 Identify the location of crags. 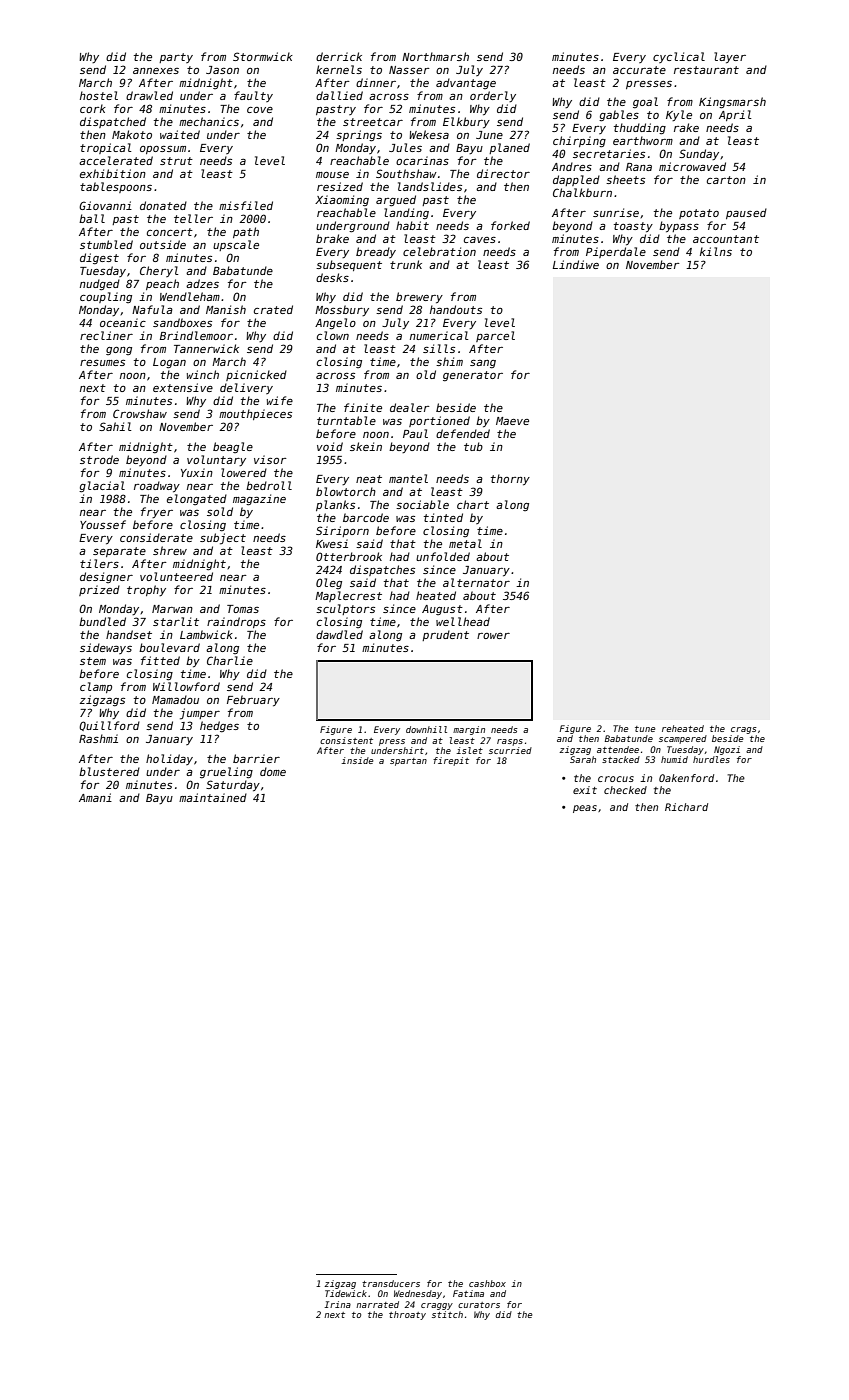
(744, 730).
